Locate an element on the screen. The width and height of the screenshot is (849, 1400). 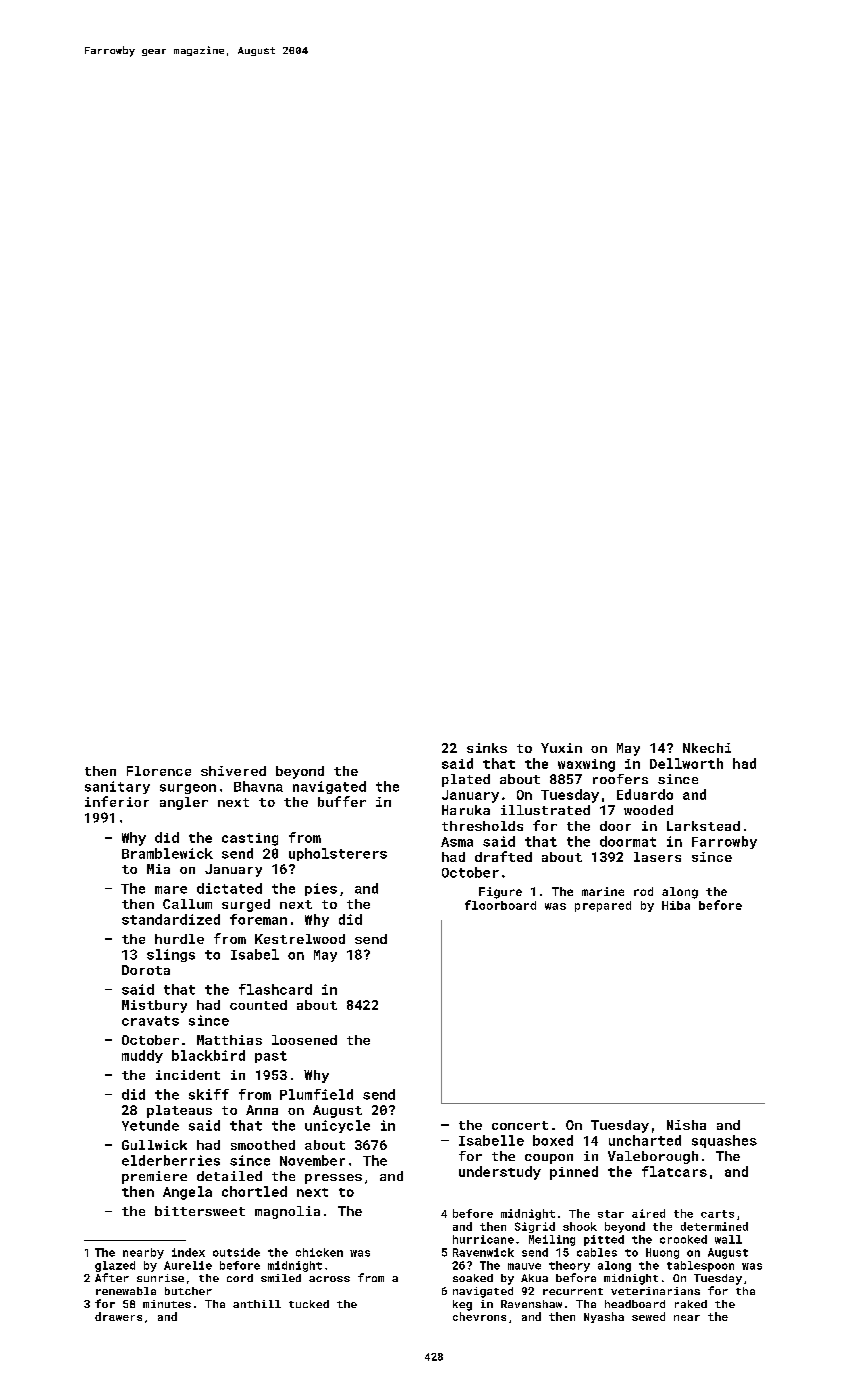
Hiba is located at coordinates (676, 905).
